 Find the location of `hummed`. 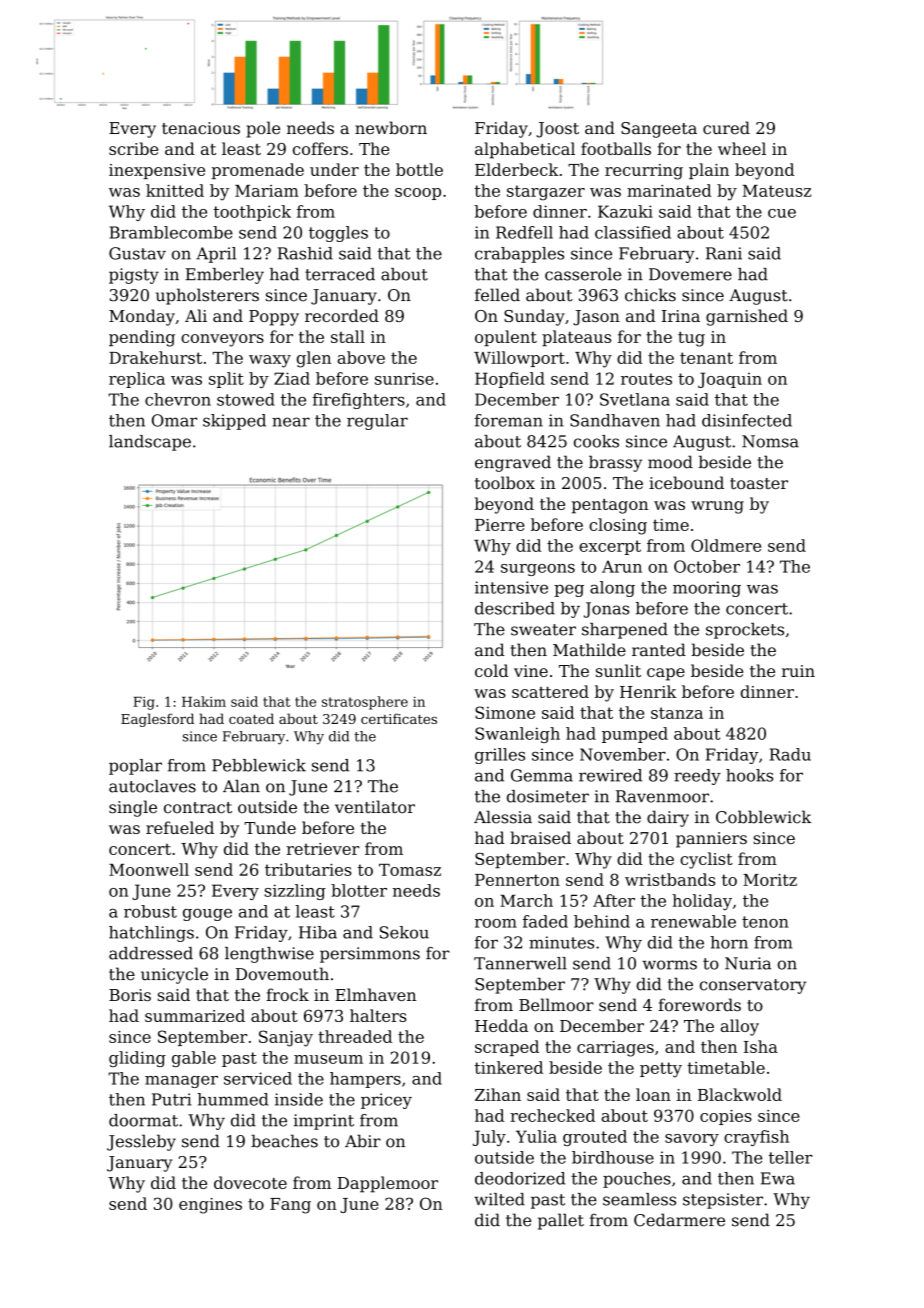

hummed is located at coordinates (232, 1099).
